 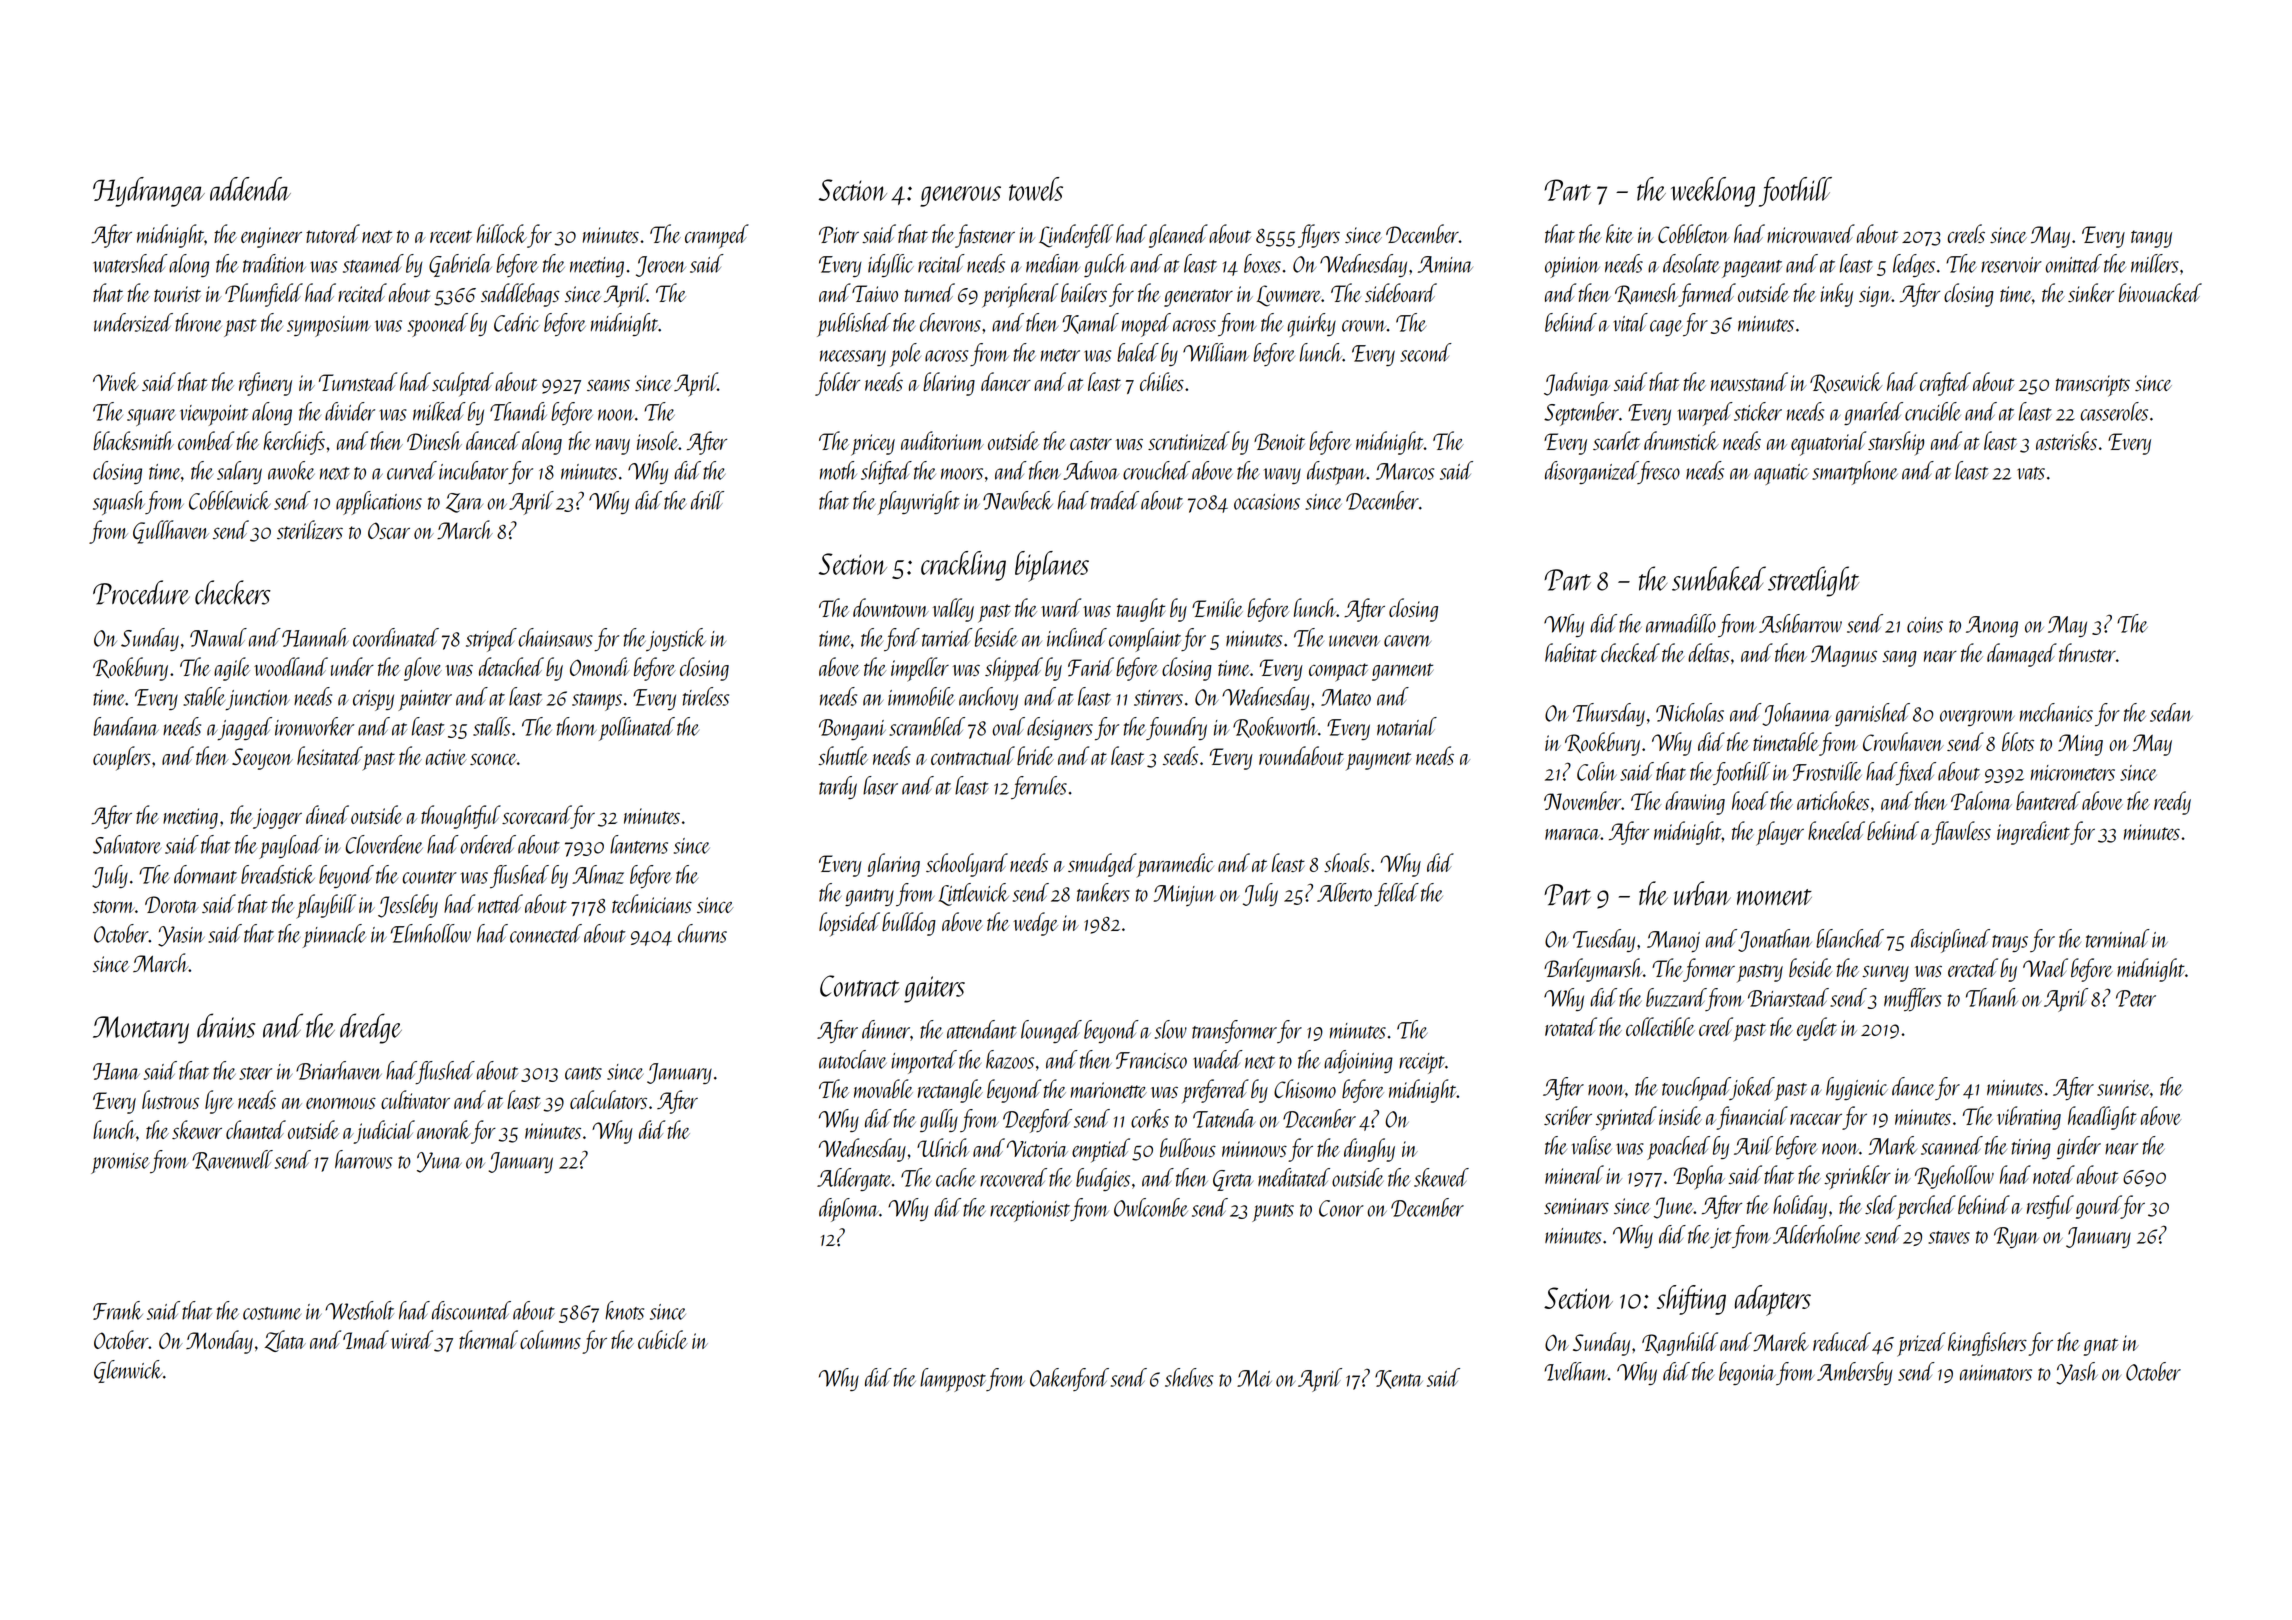 I want to click on gleaned, so click(x=1178, y=236).
